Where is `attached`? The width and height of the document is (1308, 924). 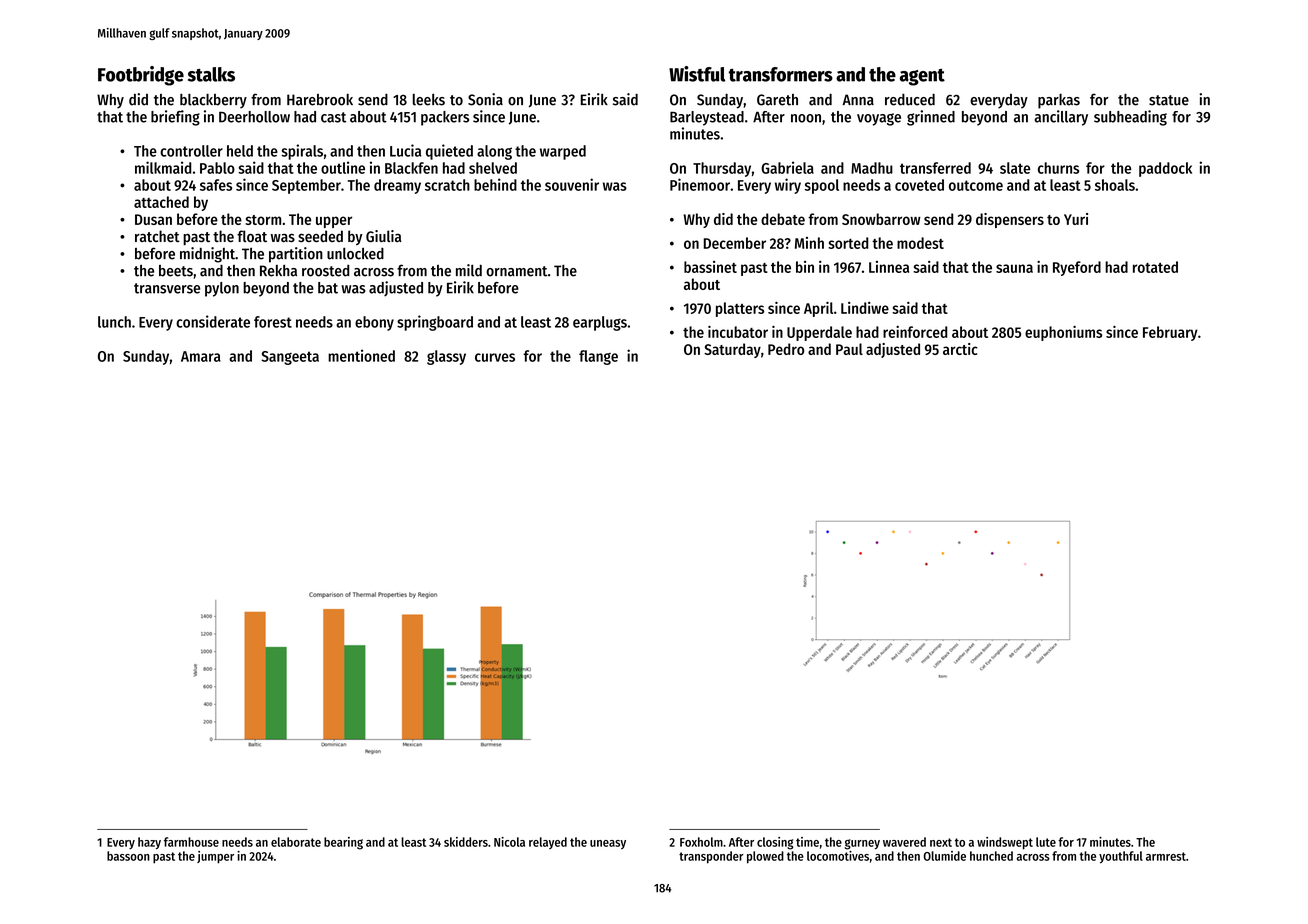 attached is located at coordinates (161, 202).
